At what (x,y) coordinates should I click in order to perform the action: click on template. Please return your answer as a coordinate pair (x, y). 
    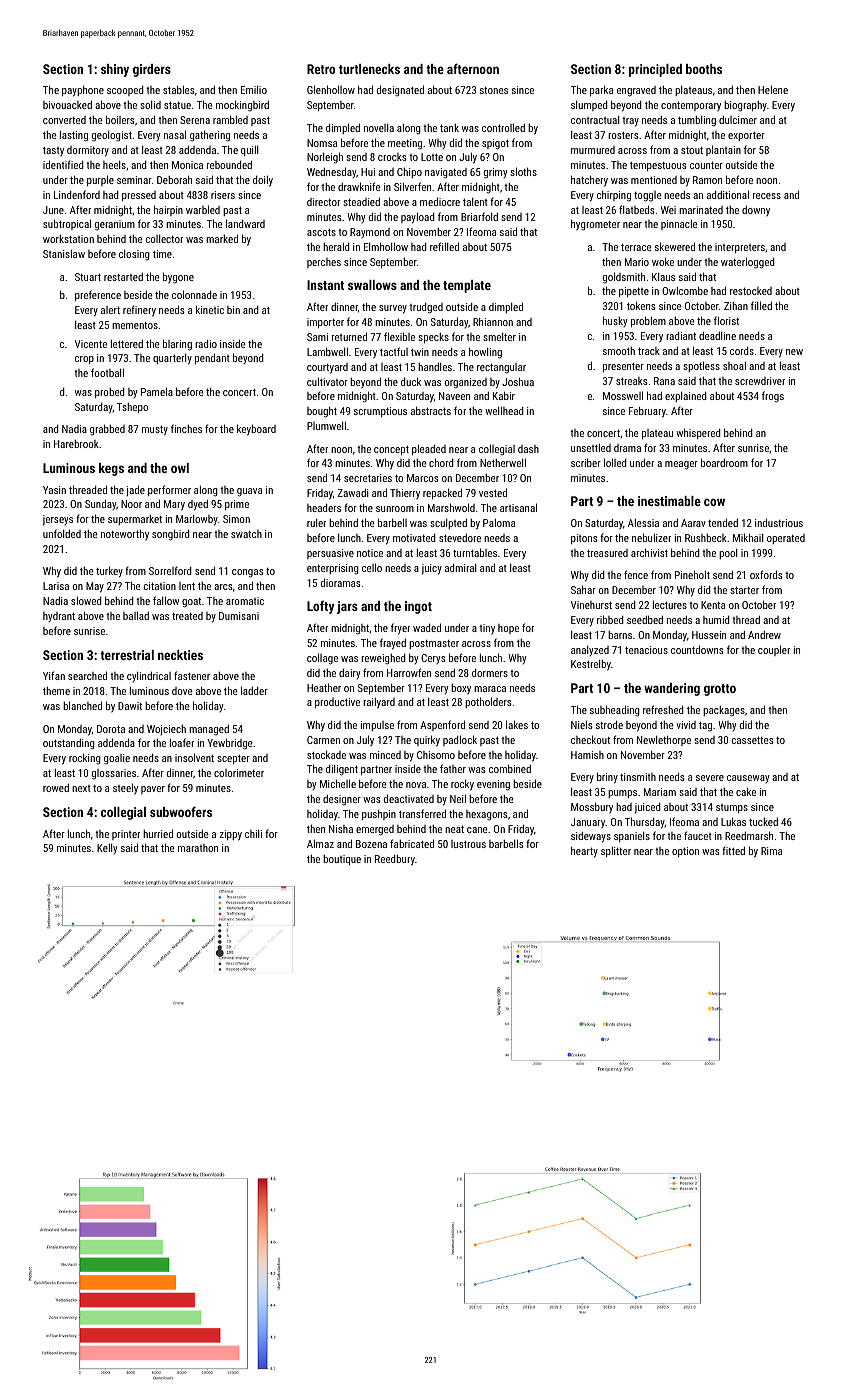
    Looking at the image, I should click on (467, 286).
